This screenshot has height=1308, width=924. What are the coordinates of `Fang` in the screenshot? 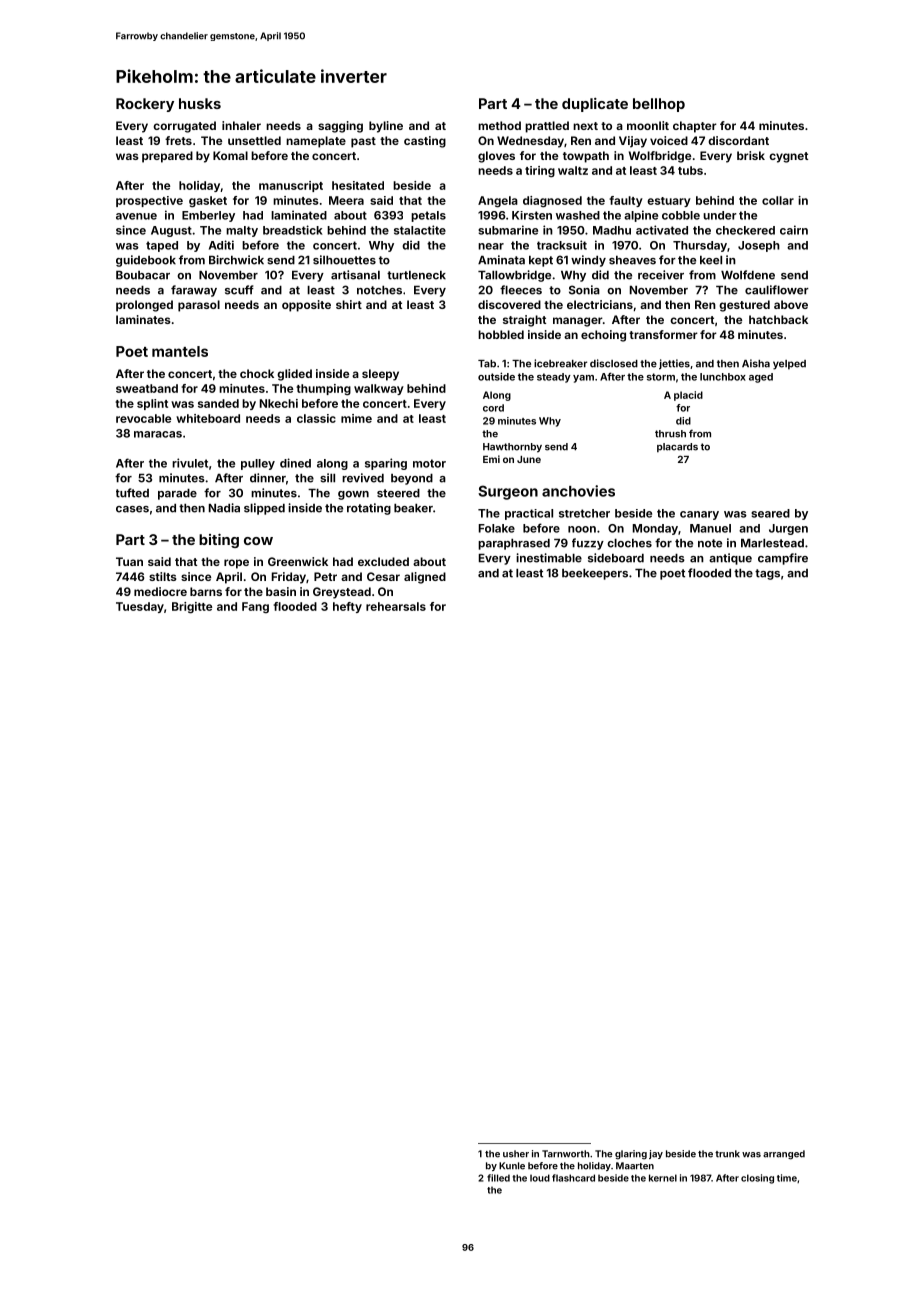 It's located at (255, 607).
